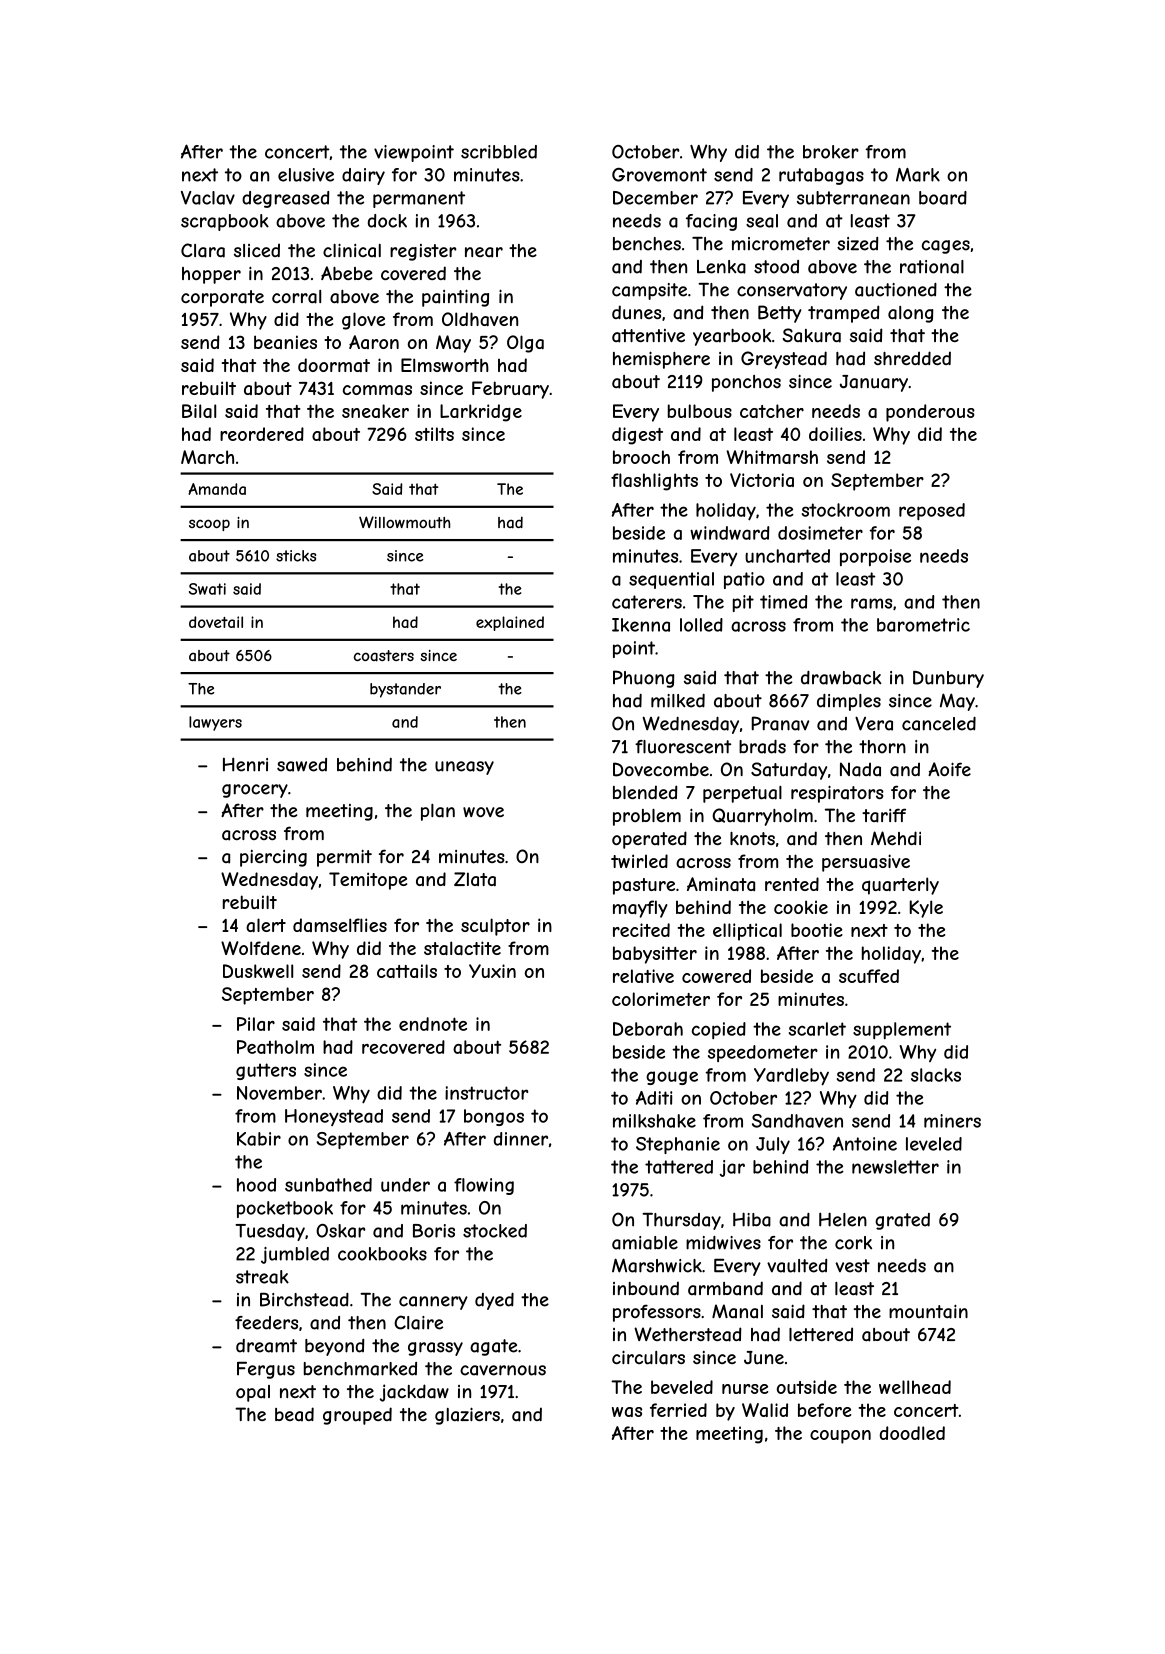 This page has height=1654, width=1165. I want to click on ponderous, so click(930, 413).
